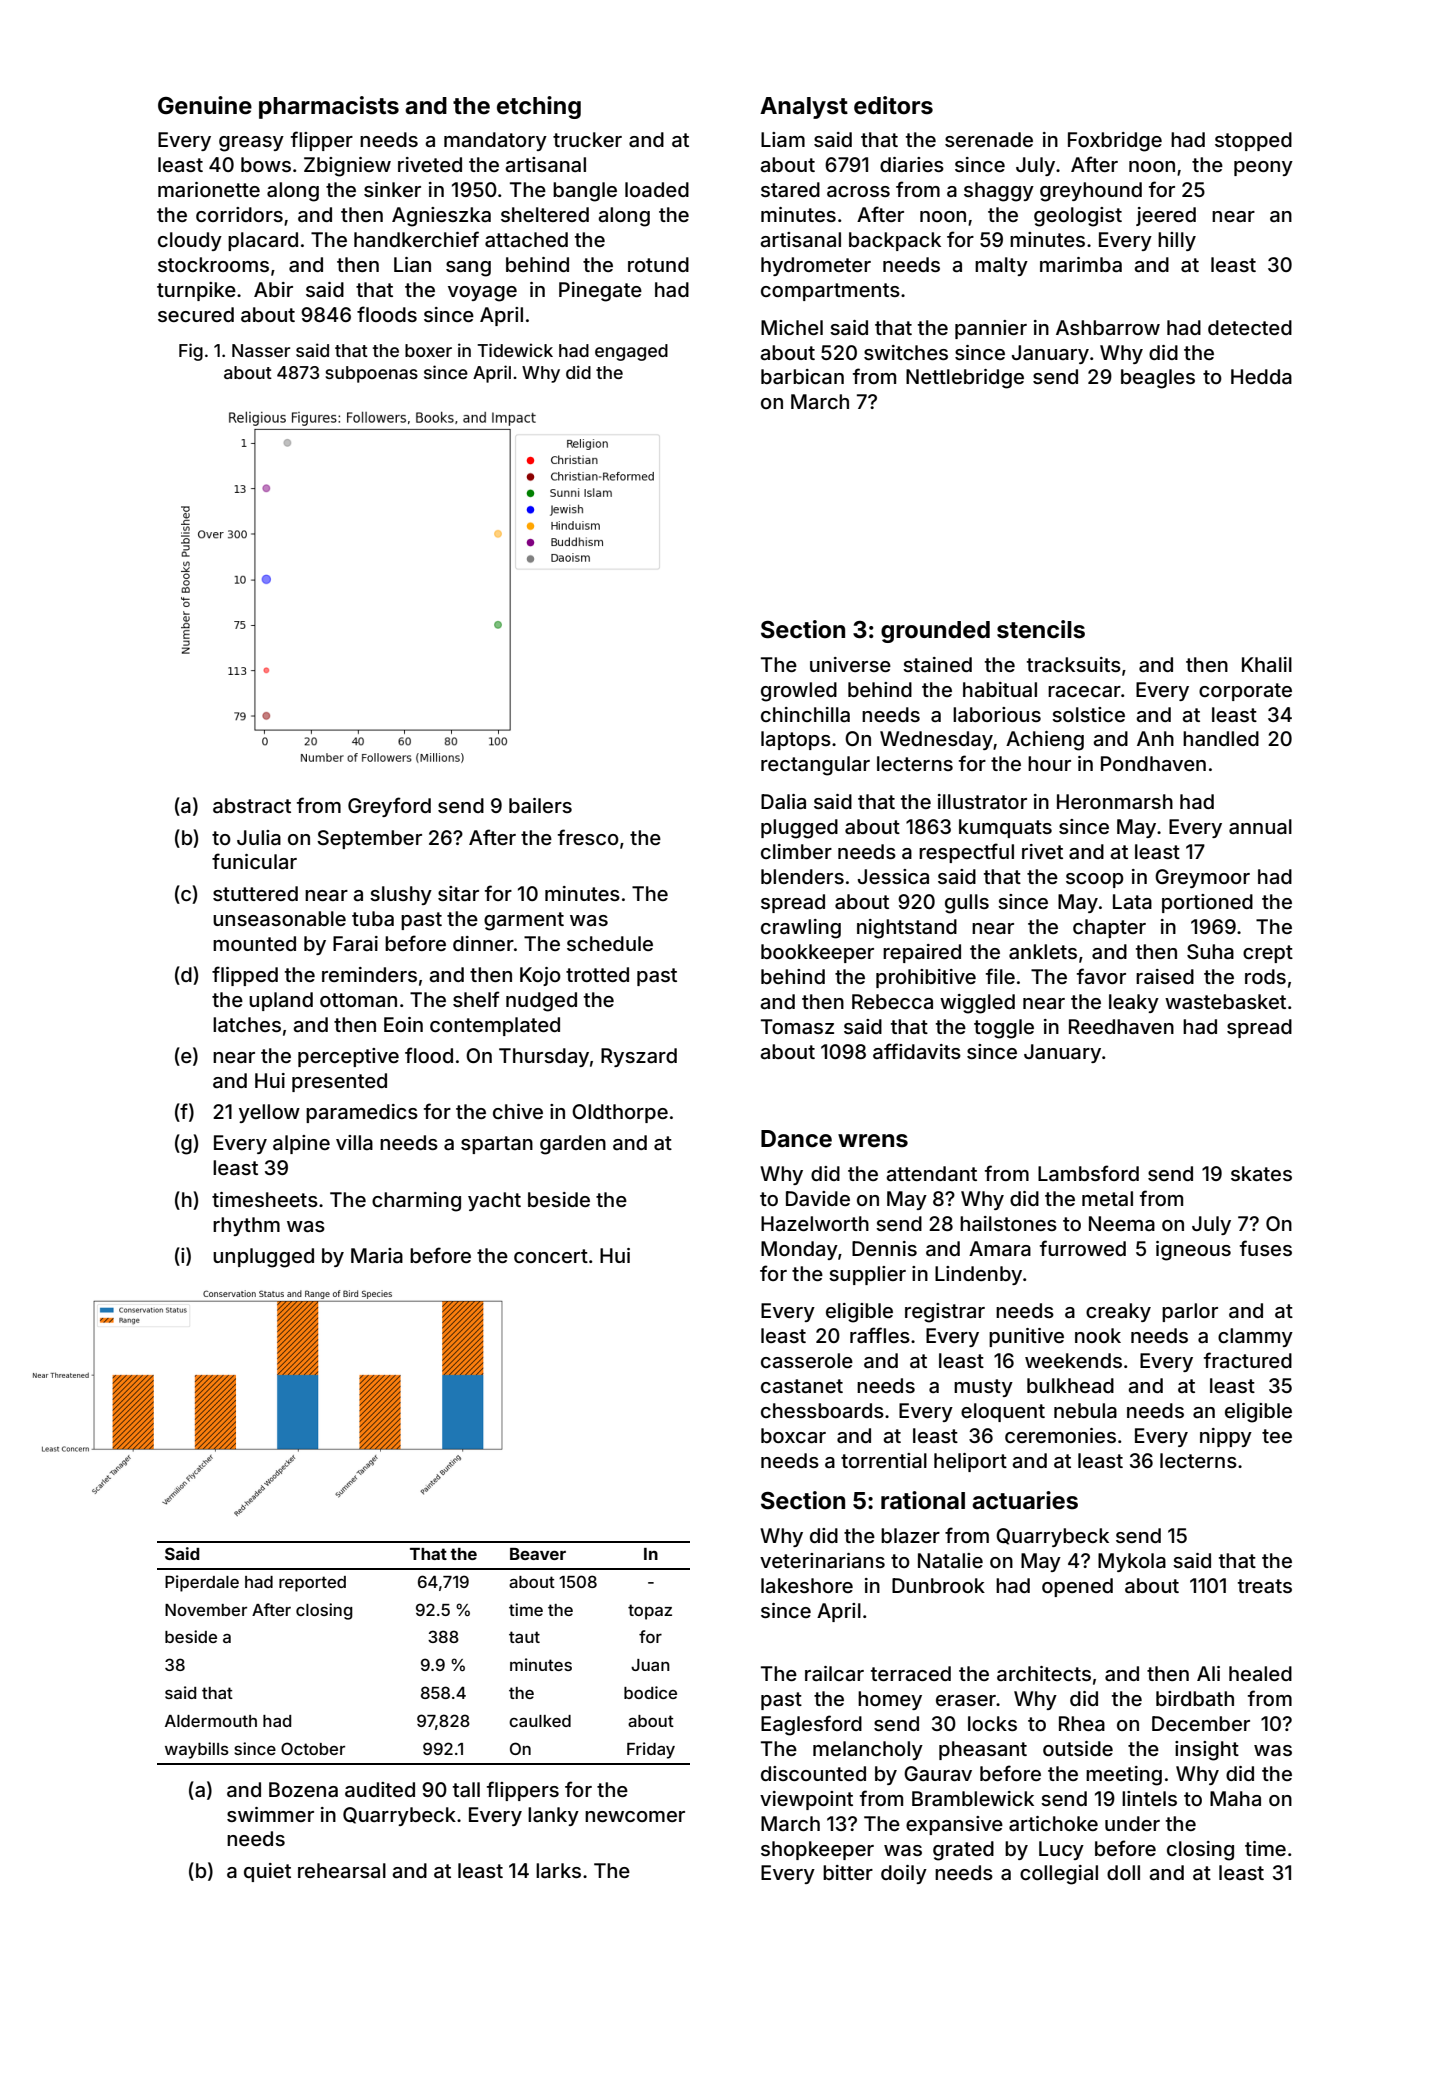 This document has height=2100, width=1450. I want to click on Dalia, so click(783, 801).
